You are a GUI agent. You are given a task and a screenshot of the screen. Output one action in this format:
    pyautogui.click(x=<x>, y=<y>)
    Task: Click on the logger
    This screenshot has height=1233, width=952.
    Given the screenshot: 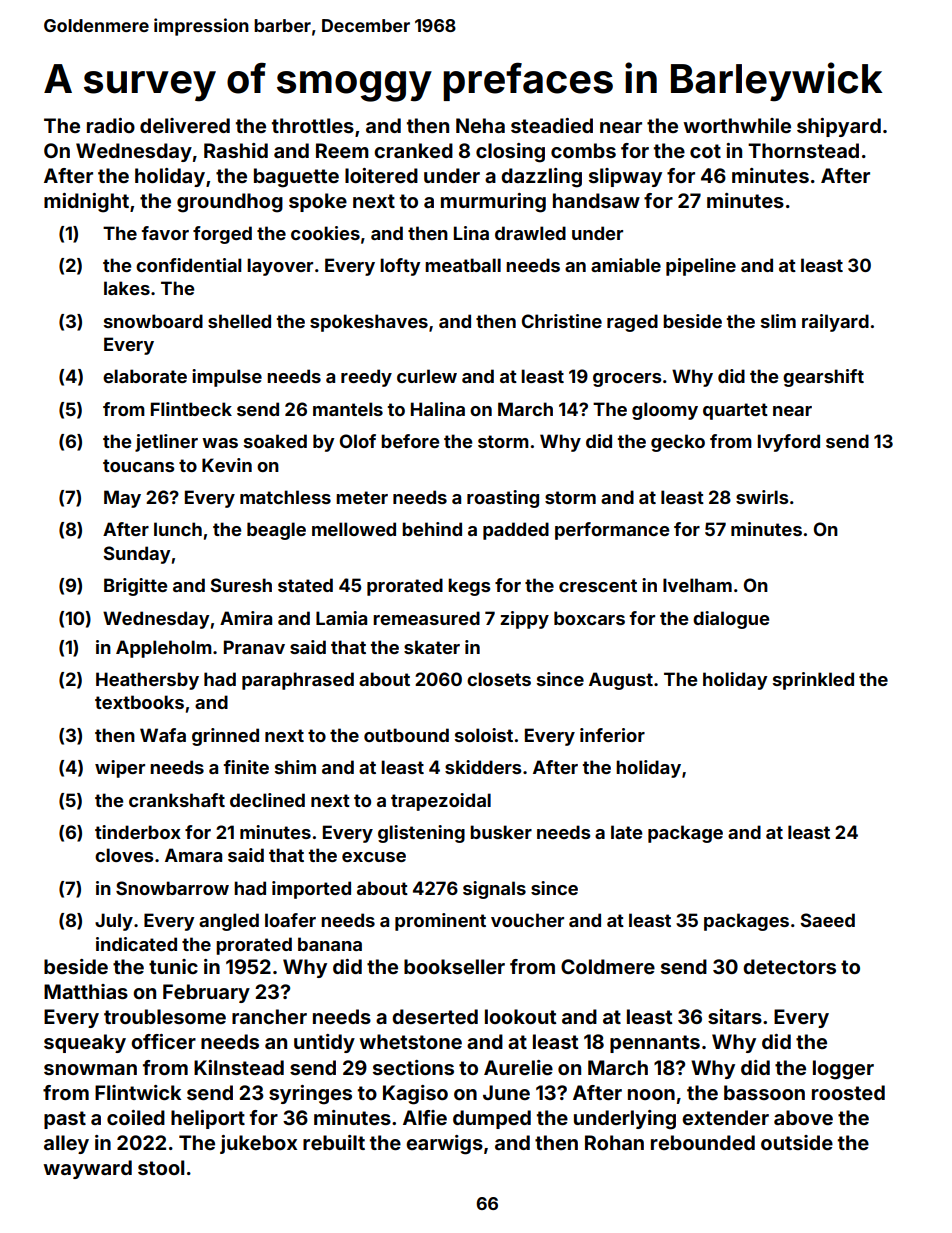 What is the action you would take?
    pyautogui.click(x=843, y=1070)
